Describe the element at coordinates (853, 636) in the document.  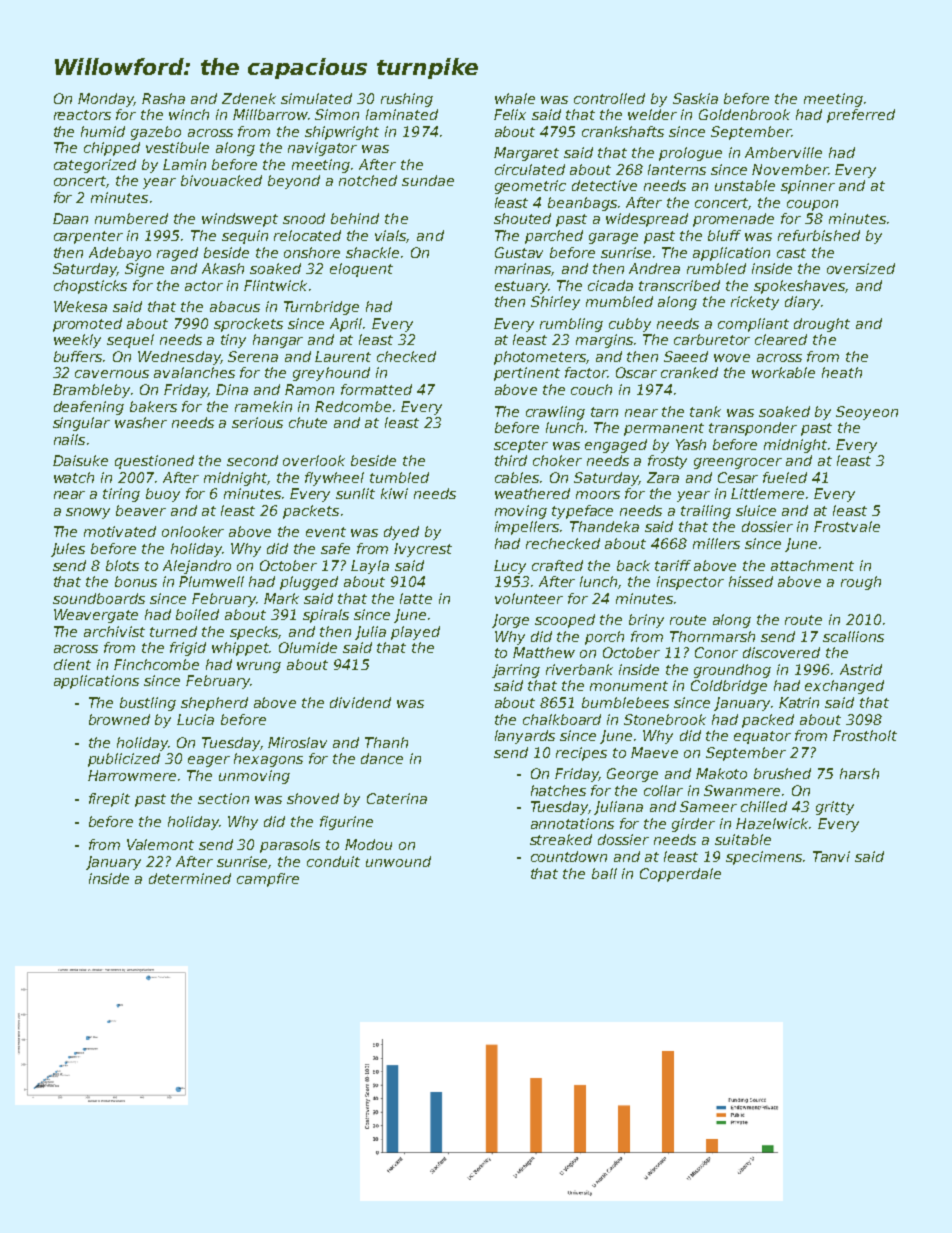
I see `scallions` at that location.
